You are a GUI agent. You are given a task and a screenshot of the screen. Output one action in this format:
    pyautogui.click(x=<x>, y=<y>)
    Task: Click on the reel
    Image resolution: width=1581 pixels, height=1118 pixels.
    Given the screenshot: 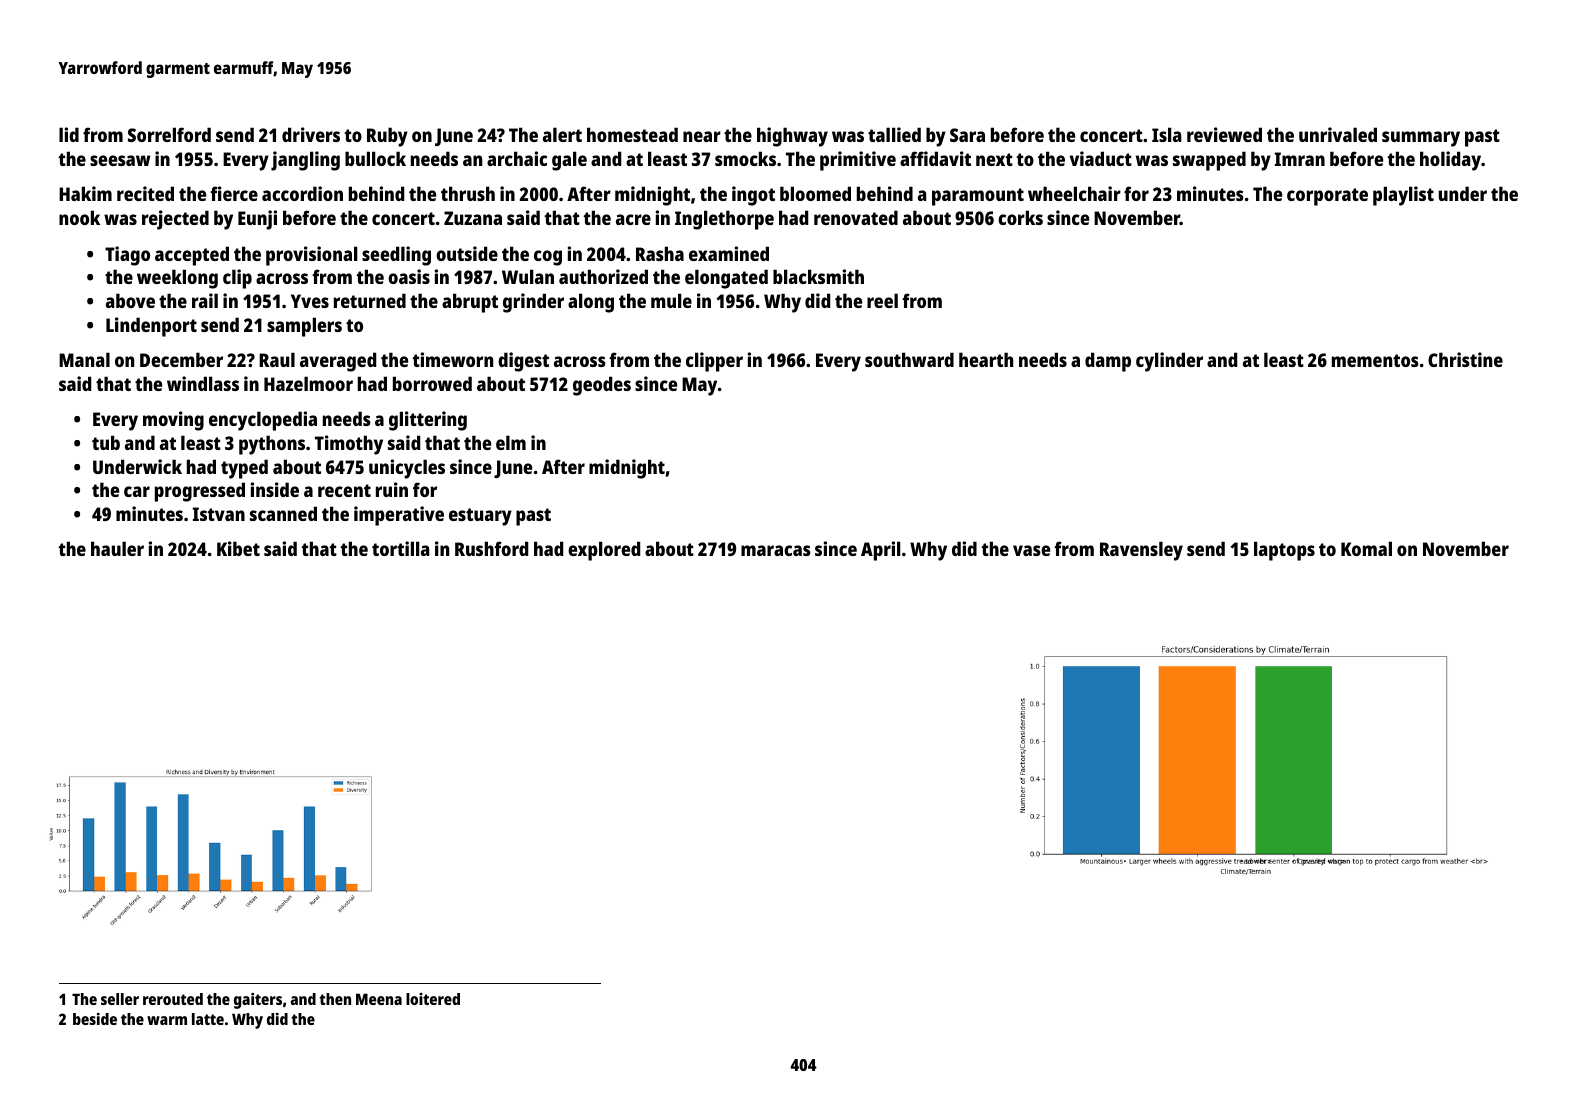 What is the action you would take?
    pyautogui.click(x=882, y=300)
